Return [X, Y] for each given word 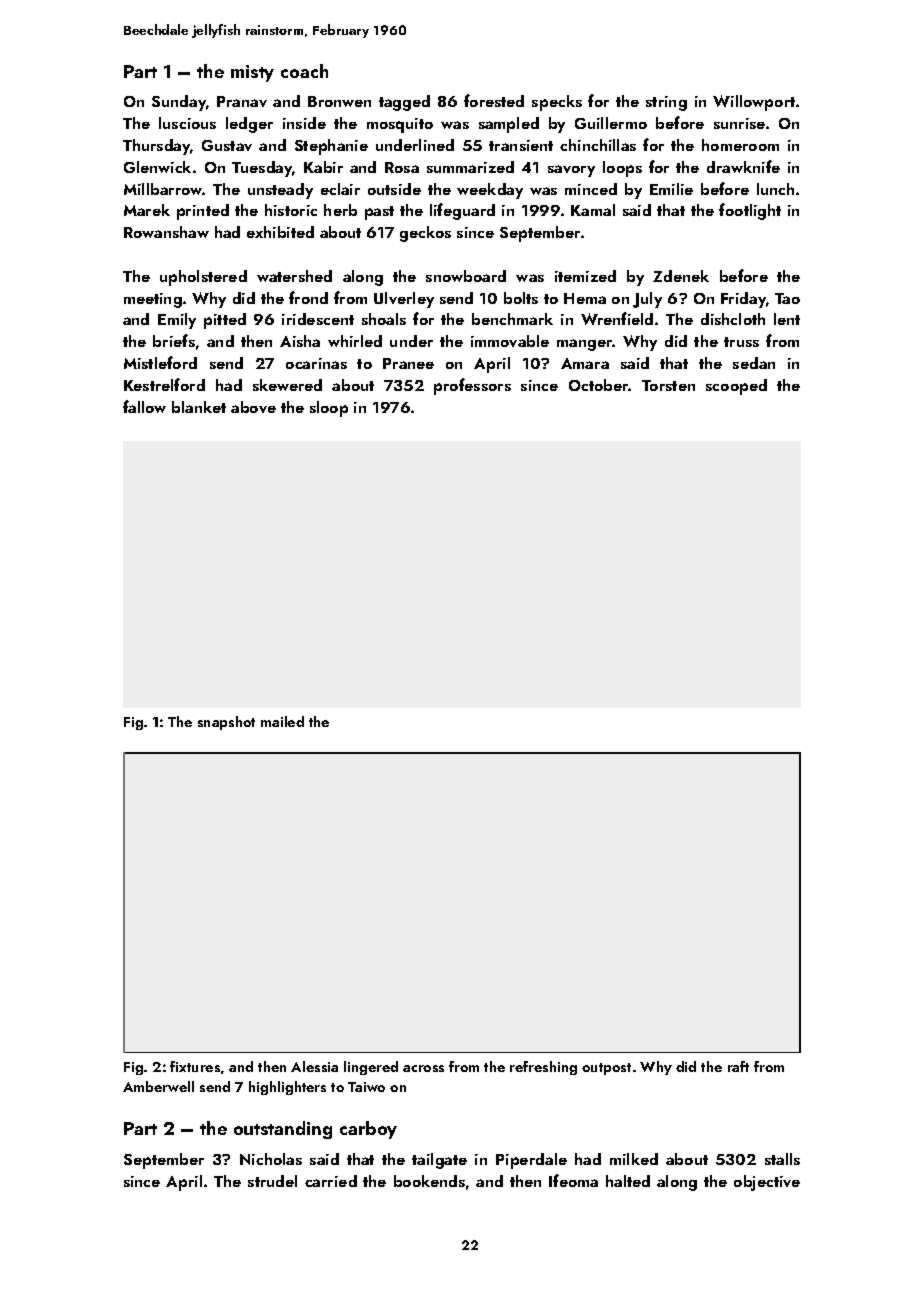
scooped [736, 387]
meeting [153, 300]
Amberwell [158, 1086]
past [379, 213]
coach [304, 71]
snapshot [226, 723]
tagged [404, 103]
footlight [750, 211]
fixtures [195, 1066]
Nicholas [271, 1159]
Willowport [754, 103]
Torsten [668, 385]
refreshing [543, 1068]
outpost [606, 1069]
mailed [282, 721]
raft [738, 1066]
